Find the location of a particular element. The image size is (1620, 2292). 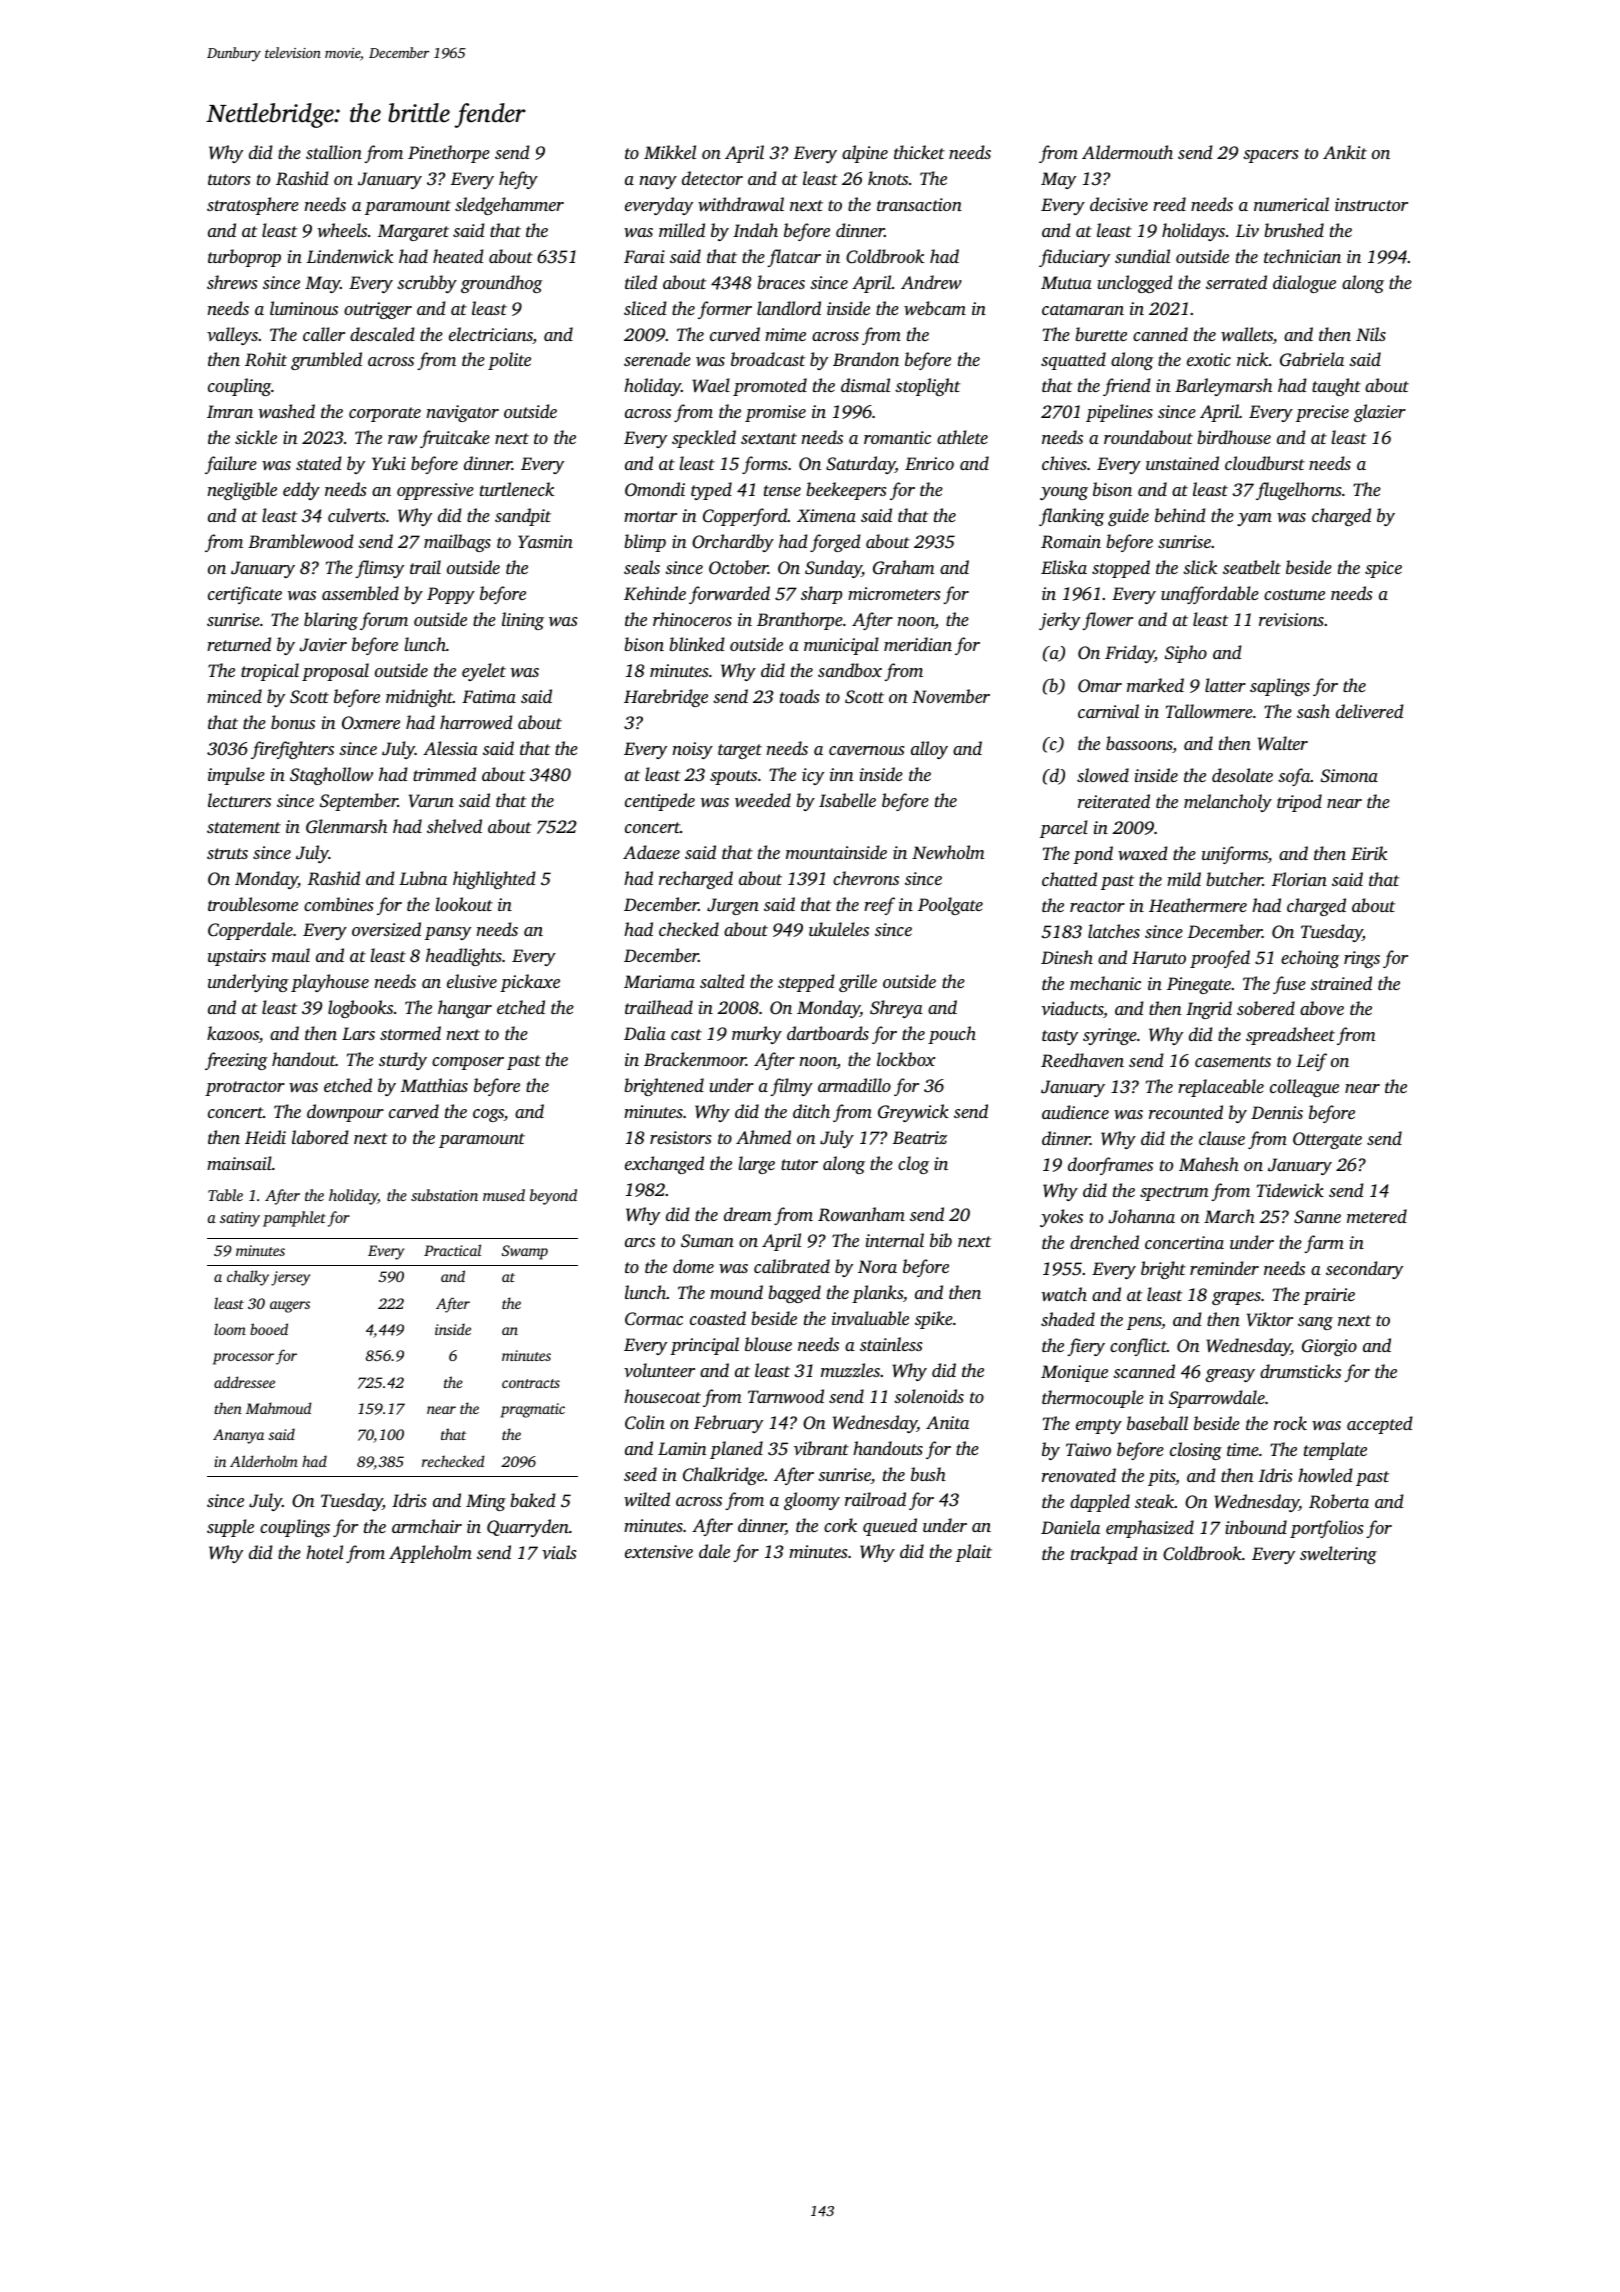

corporate is located at coordinates (385, 414).
